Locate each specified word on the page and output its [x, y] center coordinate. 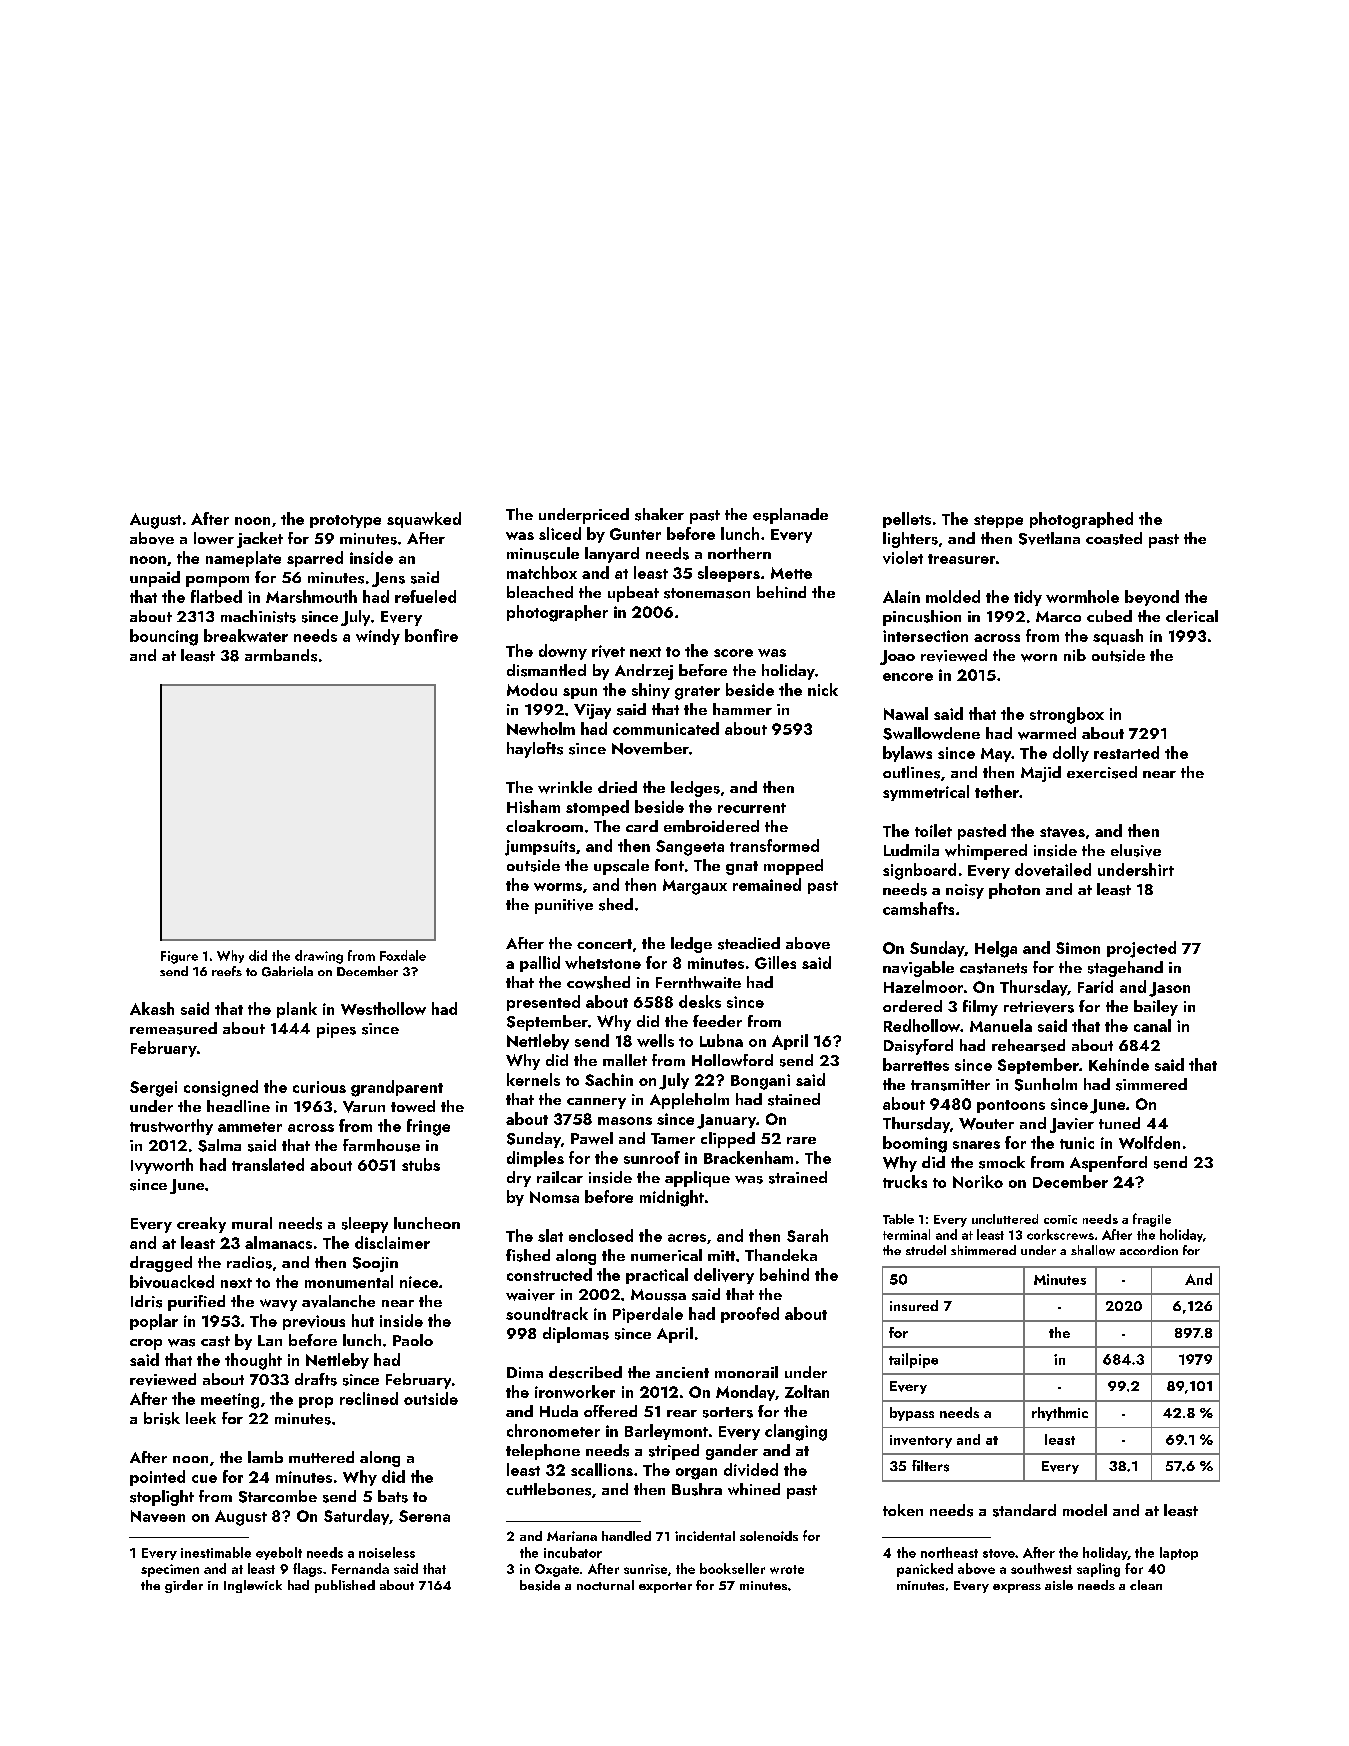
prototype [345, 521]
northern [739, 553]
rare [801, 1140]
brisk [162, 1418]
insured [914, 1305]
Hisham [533, 806]
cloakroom [544, 826]
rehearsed [1028, 1045]
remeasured [173, 1028]
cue [204, 1479]
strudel [926, 1250]
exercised [1102, 772]
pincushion [922, 618]
